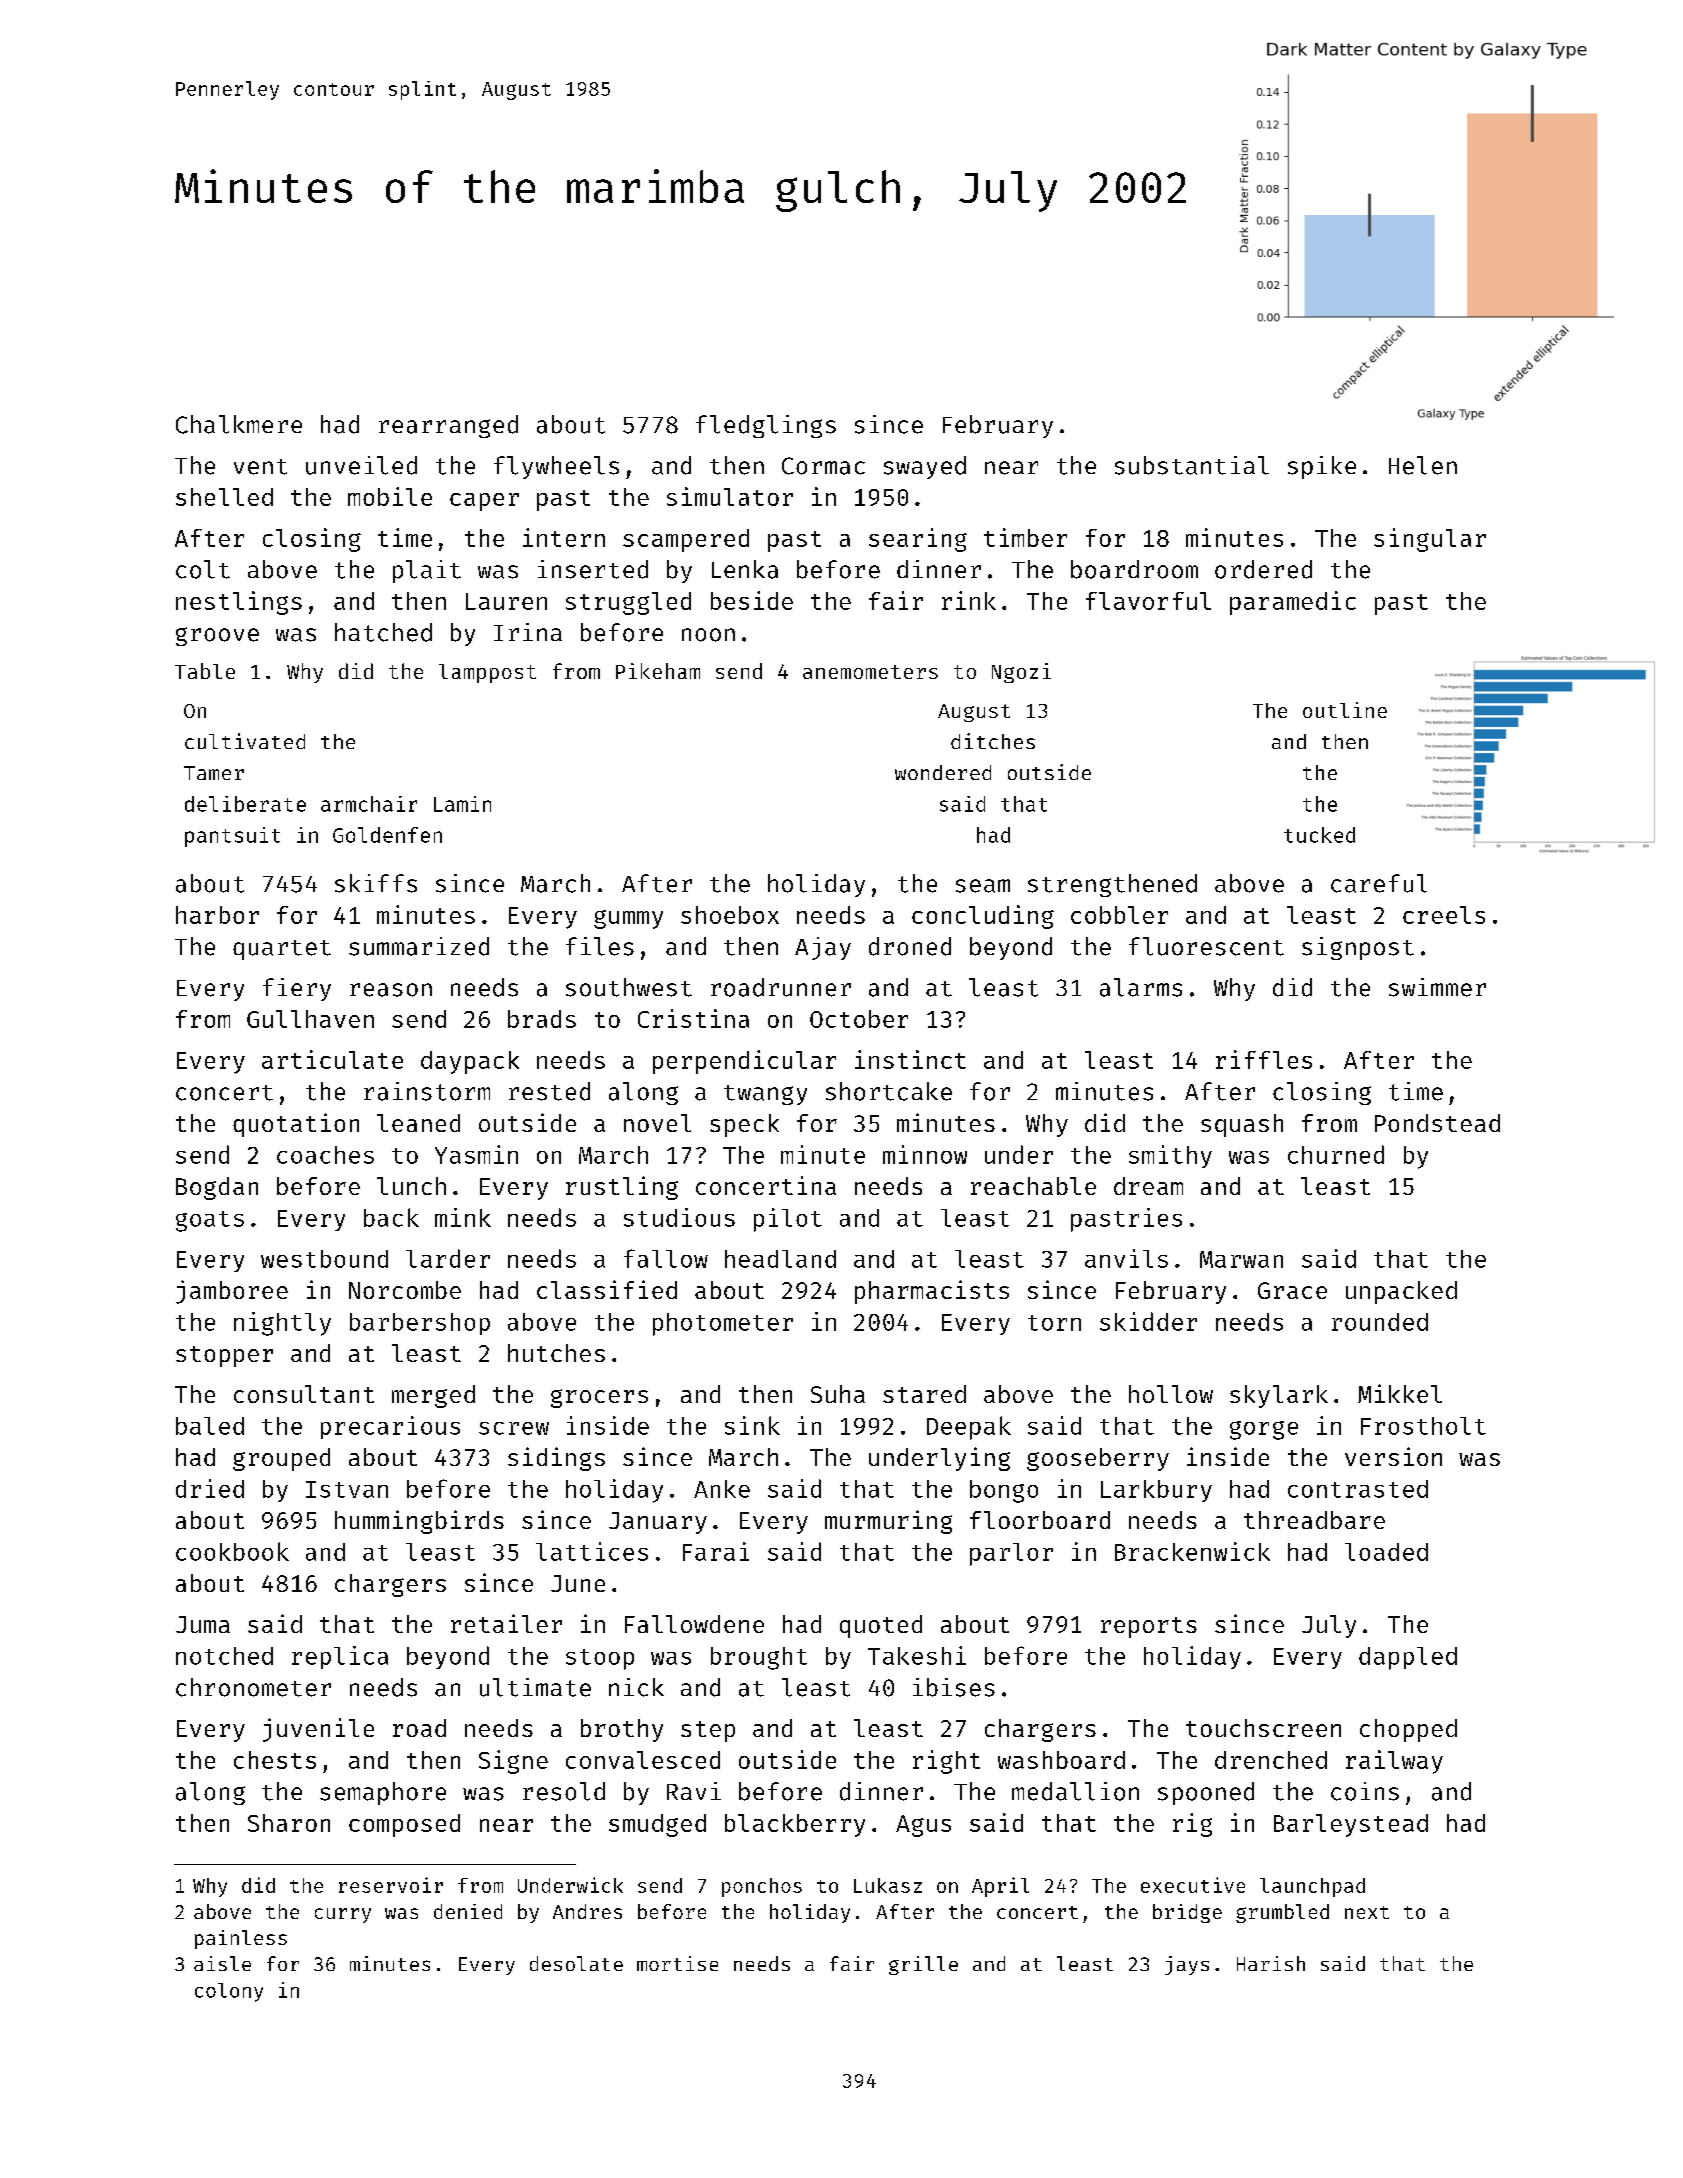  What do you see at coordinates (1293, 603) in the screenshot?
I see `paramedic` at bounding box center [1293, 603].
